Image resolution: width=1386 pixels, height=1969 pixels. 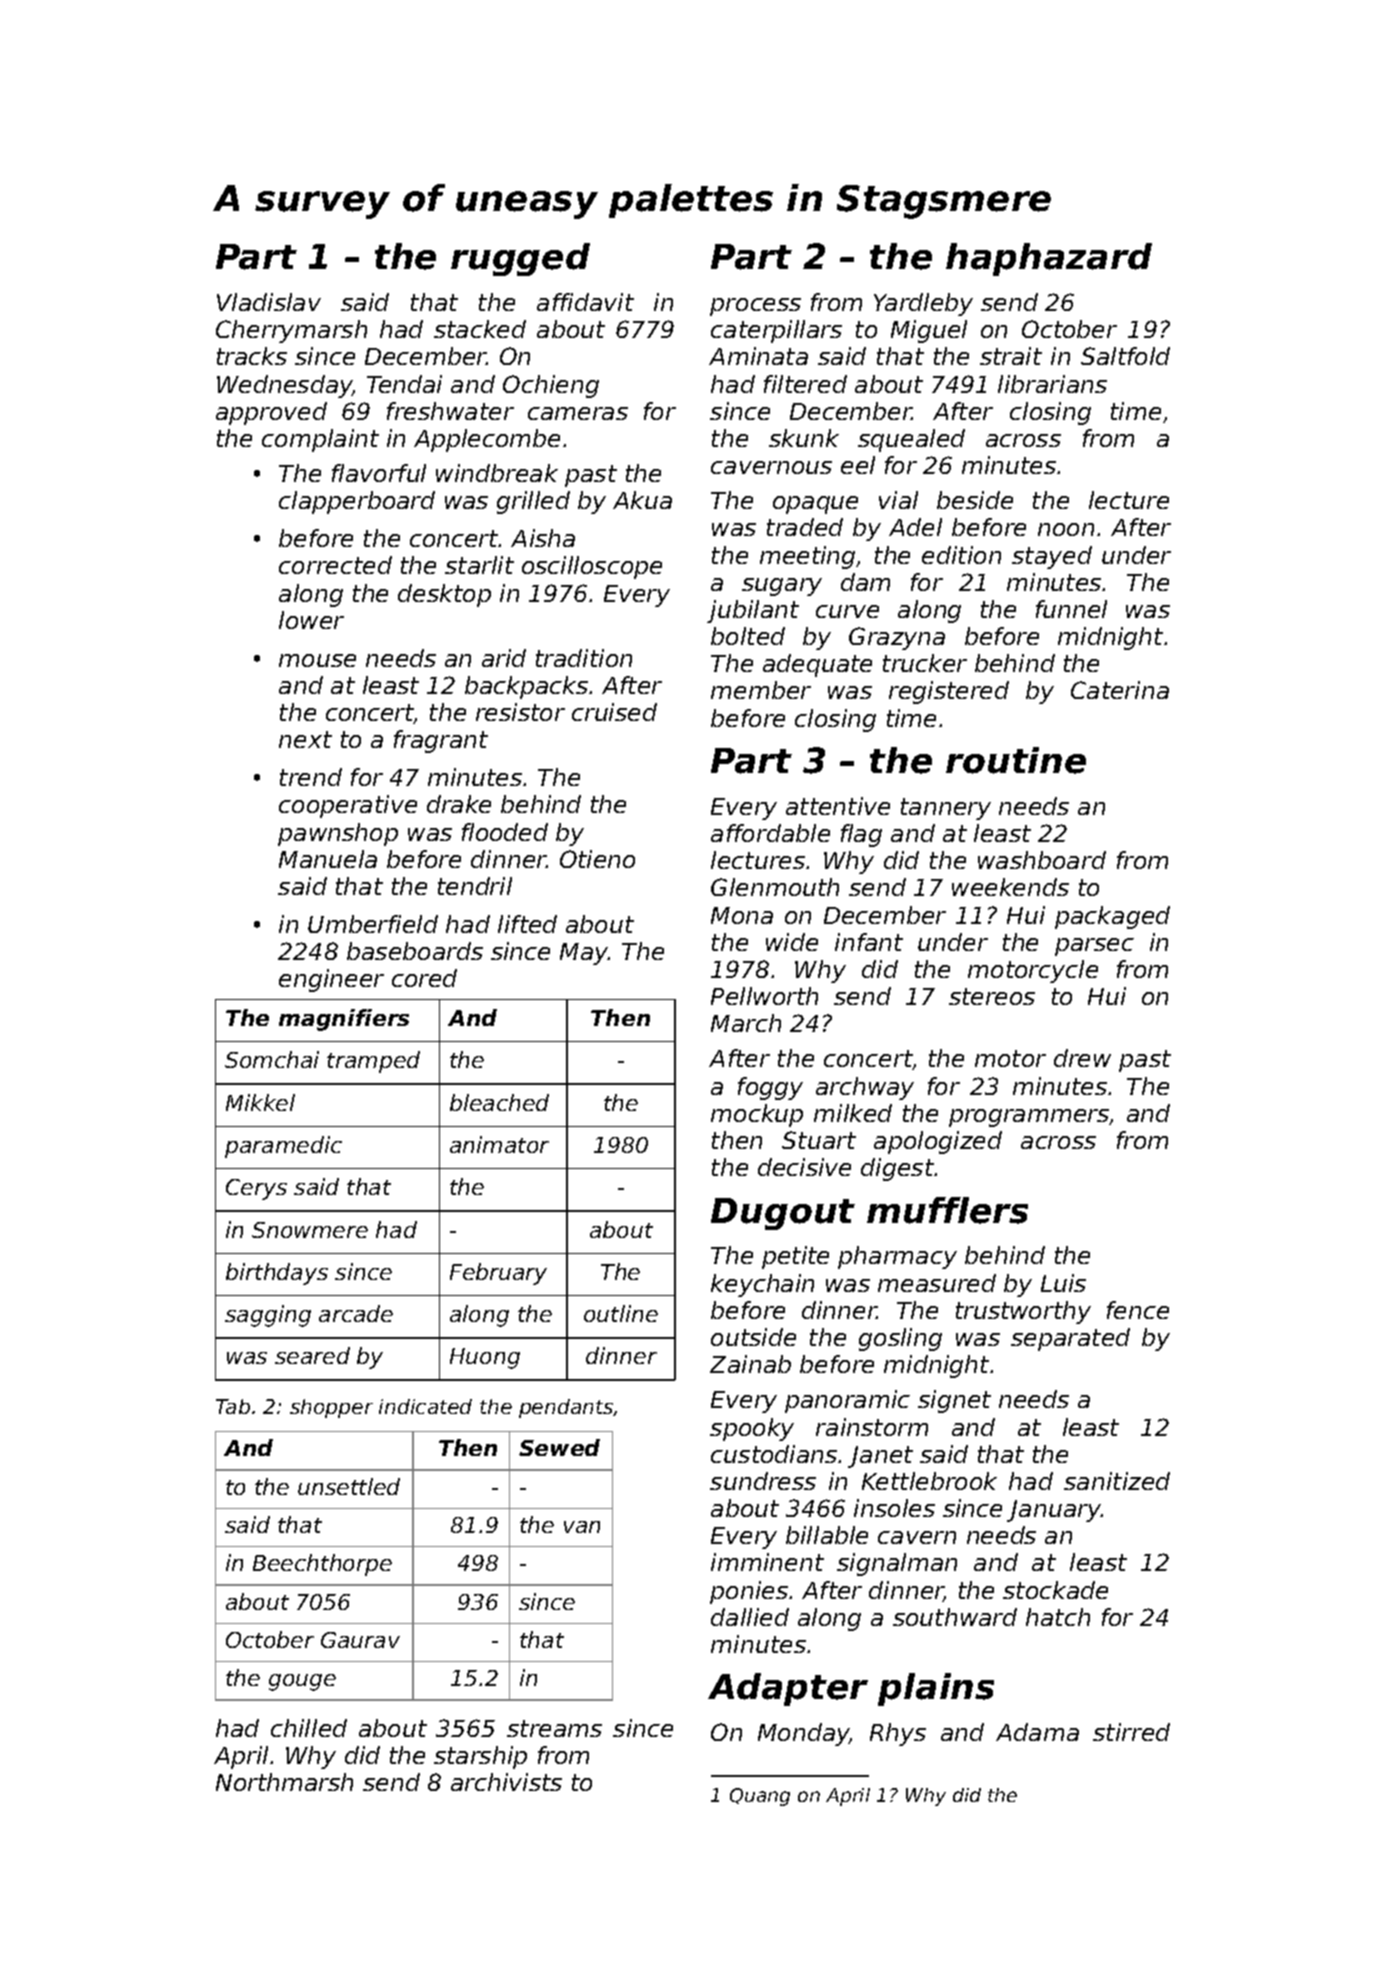 I want to click on Gaurav, so click(x=360, y=1640).
